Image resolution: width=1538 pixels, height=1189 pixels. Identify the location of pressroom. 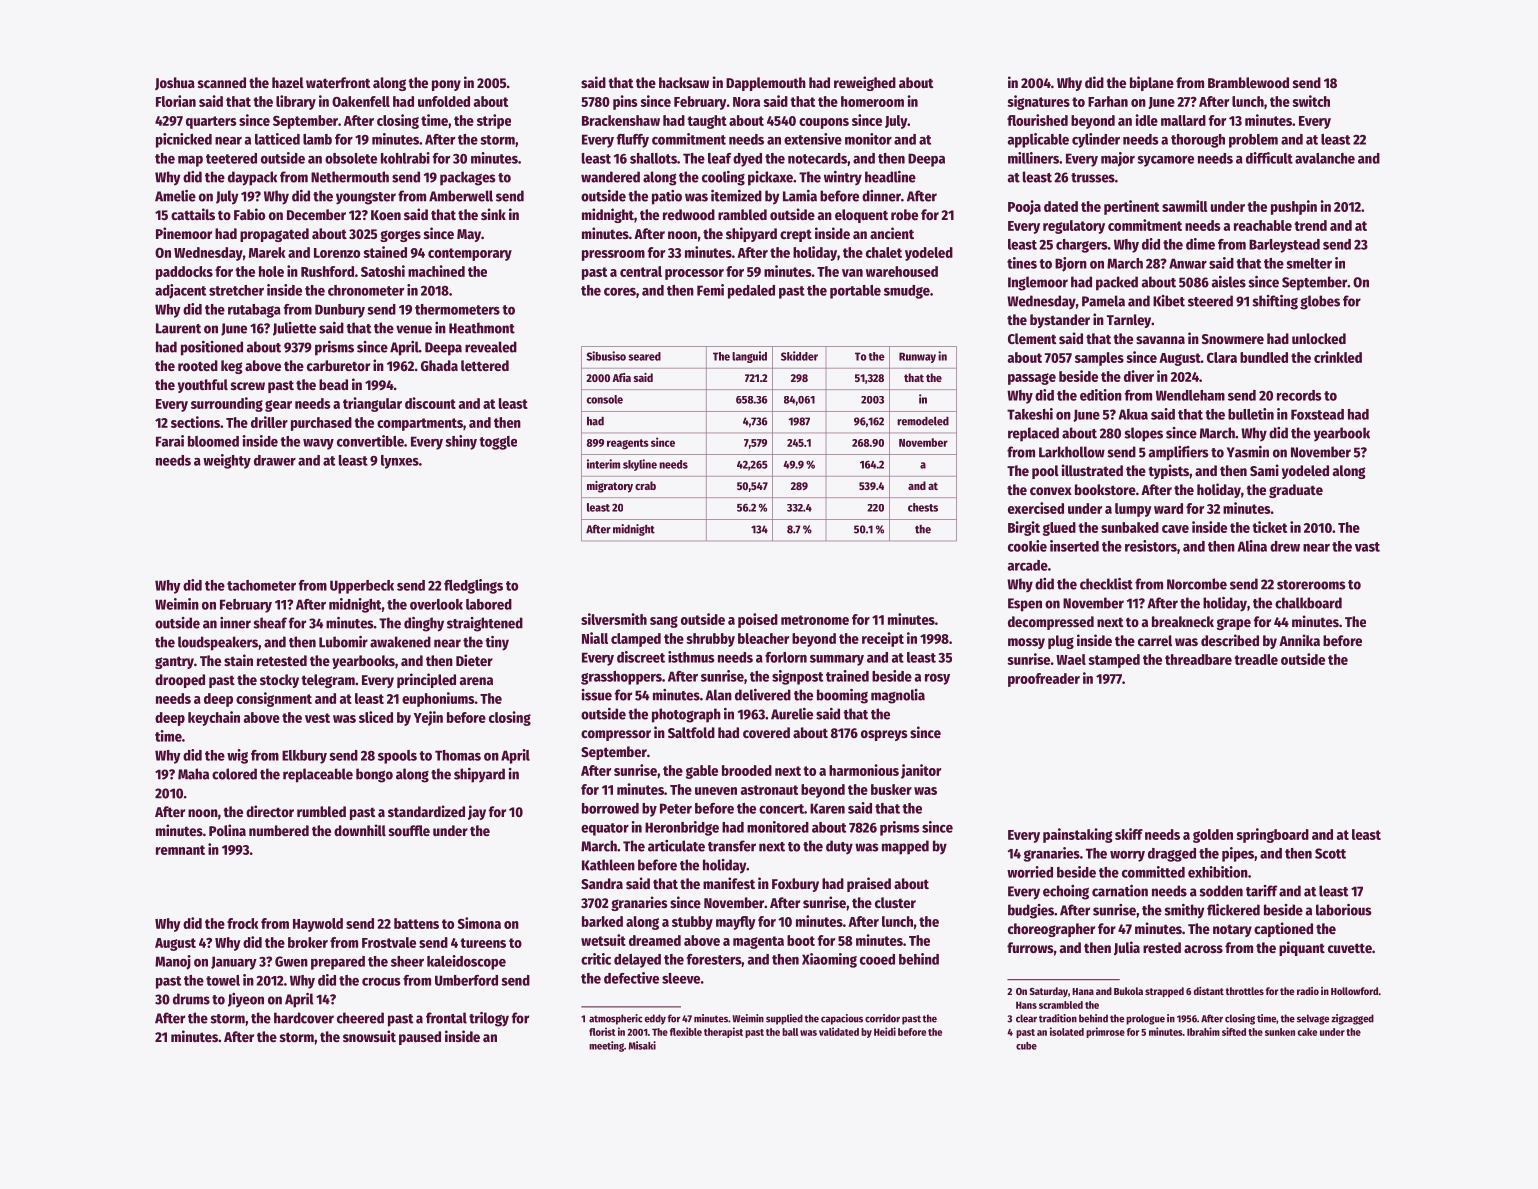
(613, 255).
